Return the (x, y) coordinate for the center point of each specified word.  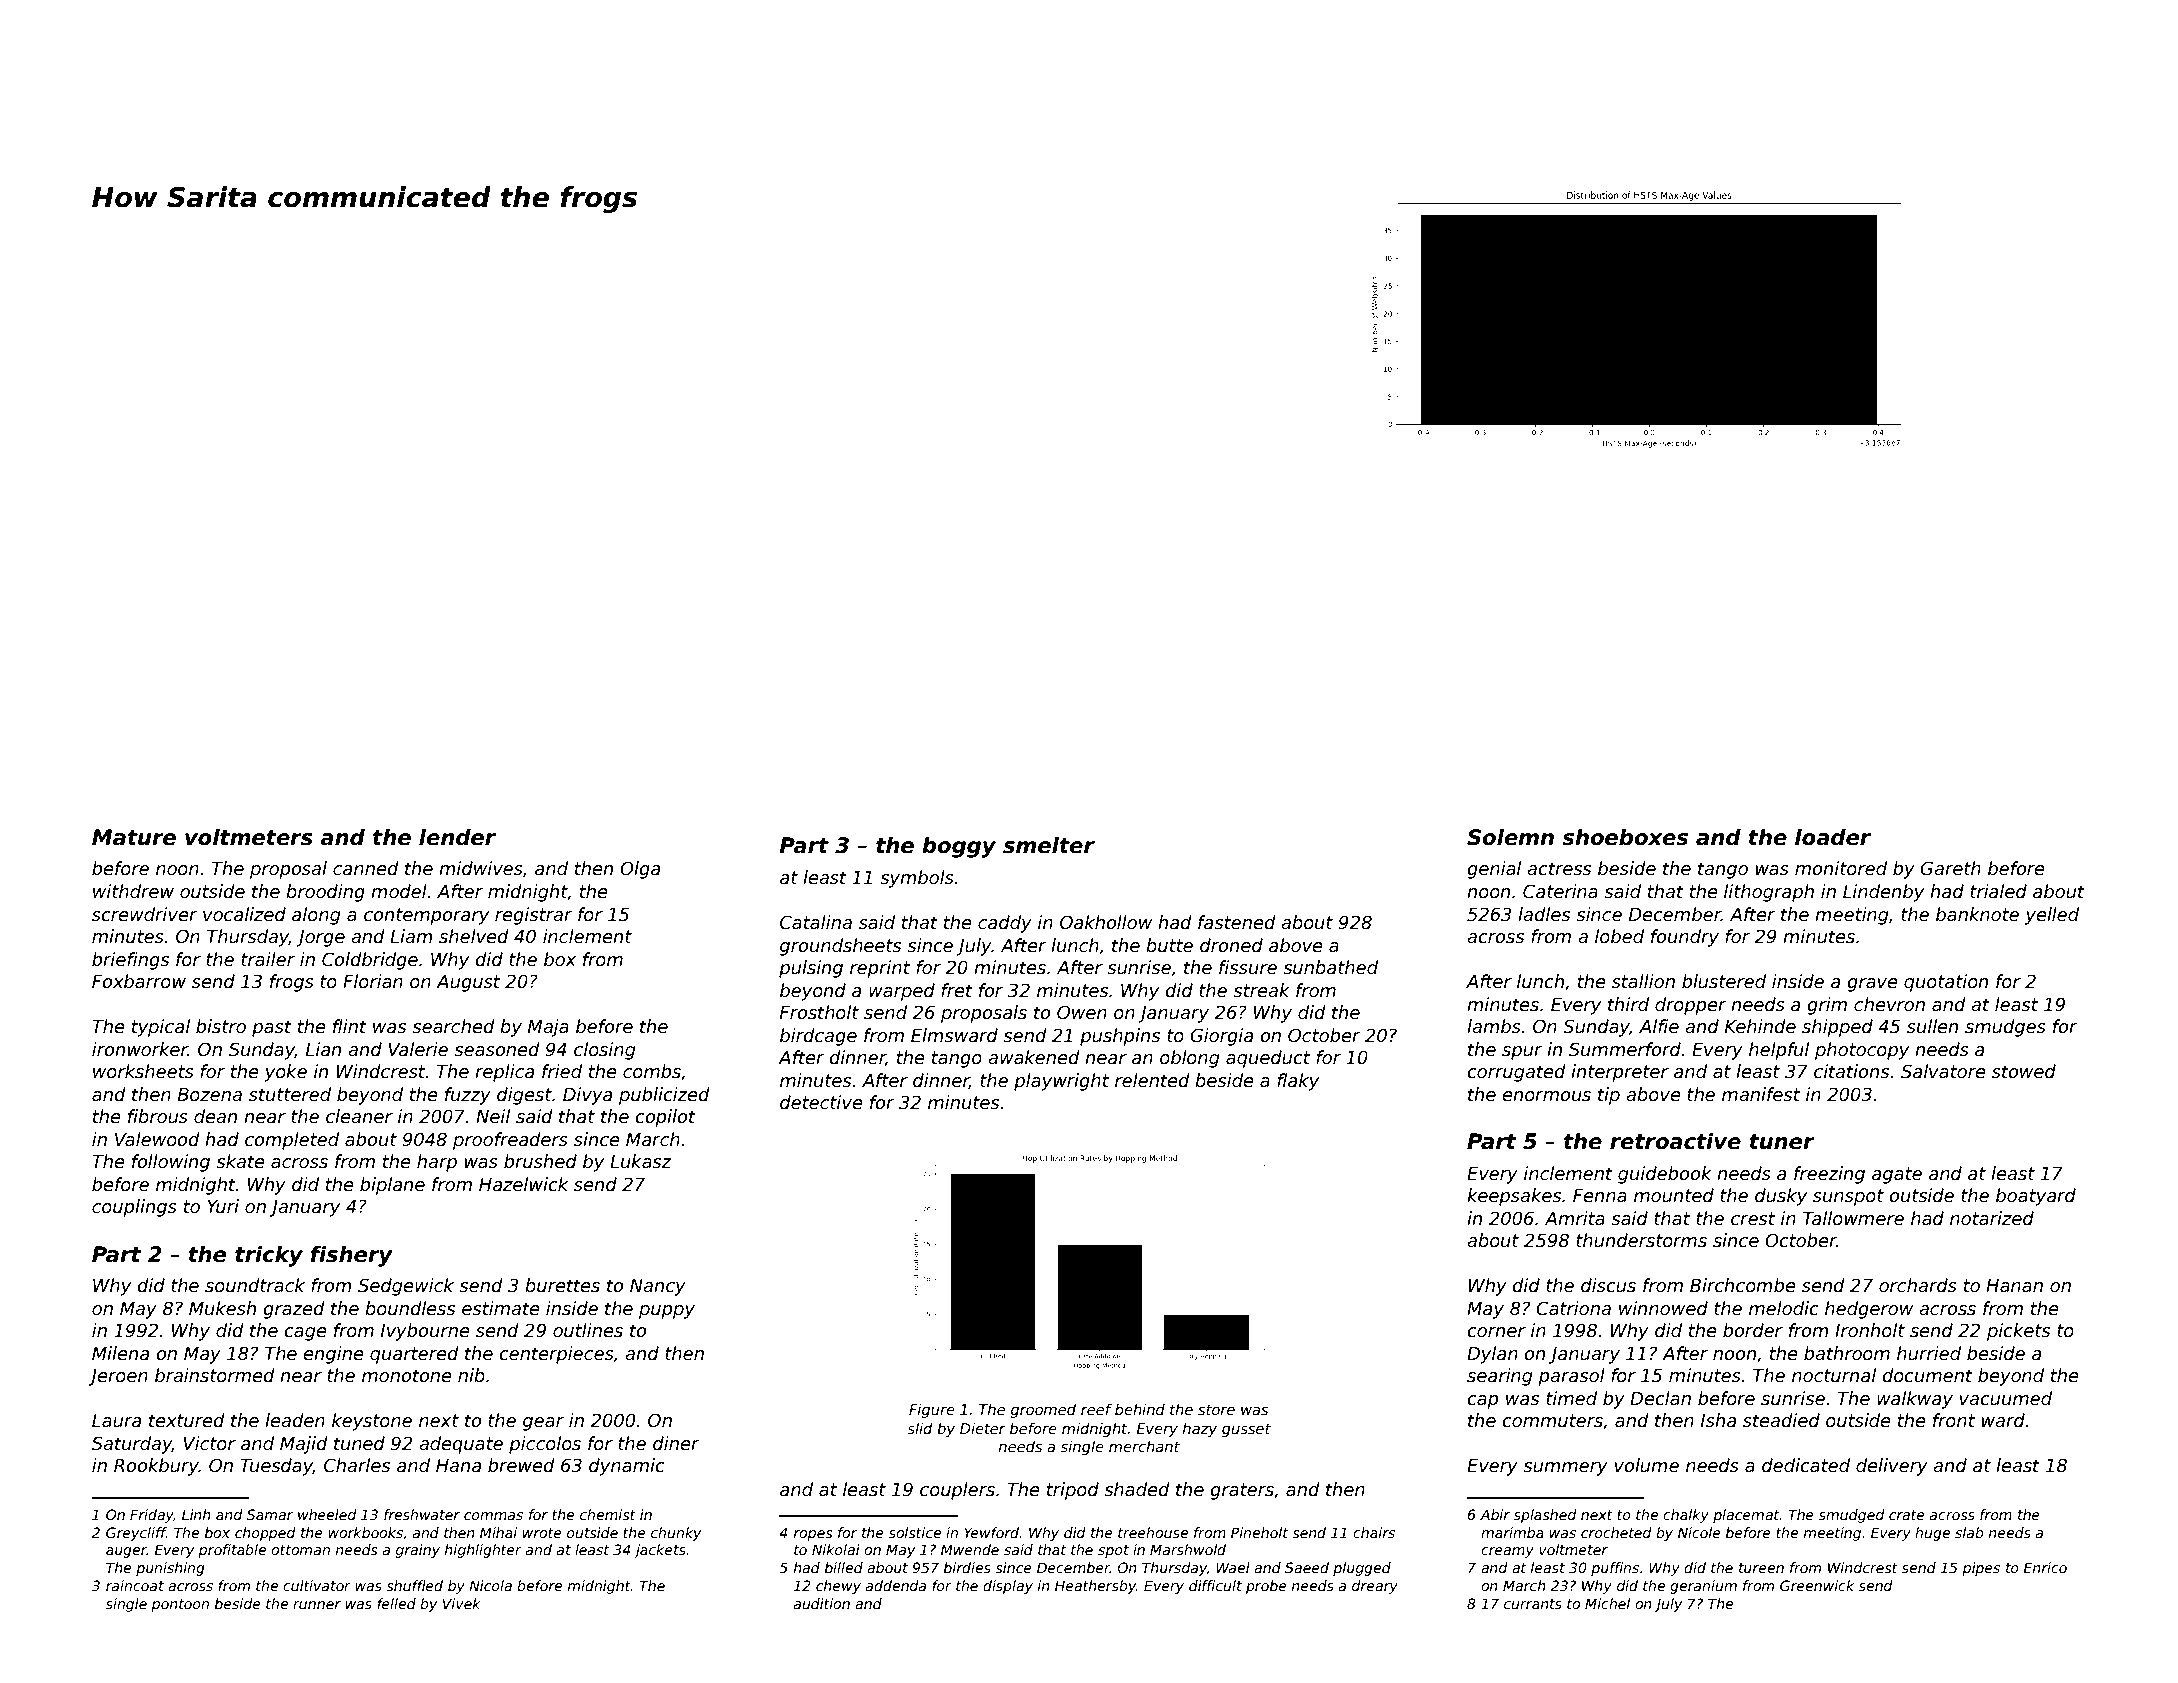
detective (821, 1102)
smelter (1049, 845)
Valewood (157, 1139)
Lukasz (641, 1161)
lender (457, 837)
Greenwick (1817, 1585)
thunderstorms (1641, 1240)
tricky (269, 1256)
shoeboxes (1625, 837)
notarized (1992, 1218)
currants (1533, 1604)
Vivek (462, 1603)
